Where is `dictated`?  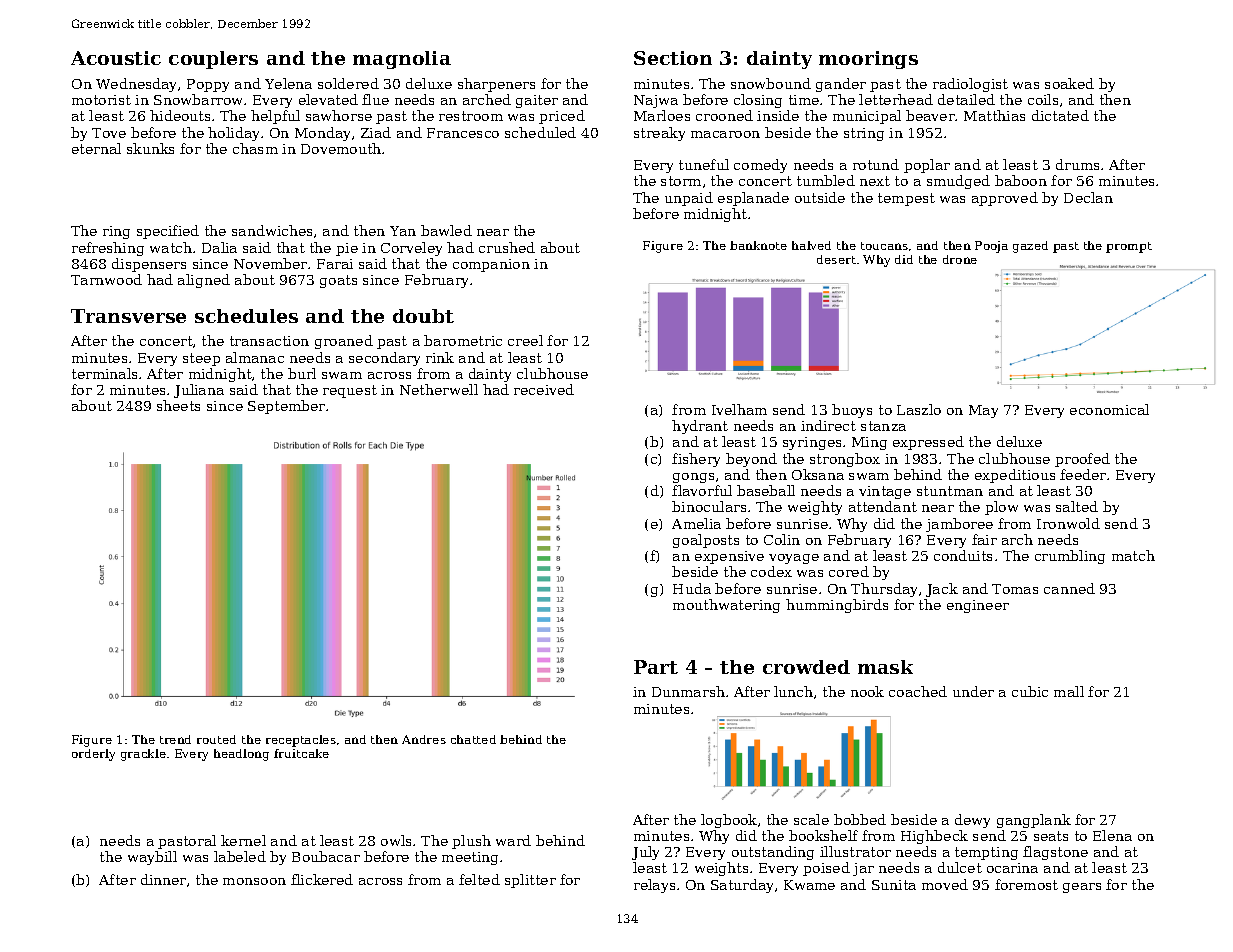 dictated is located at coordinates (1060, 115).
